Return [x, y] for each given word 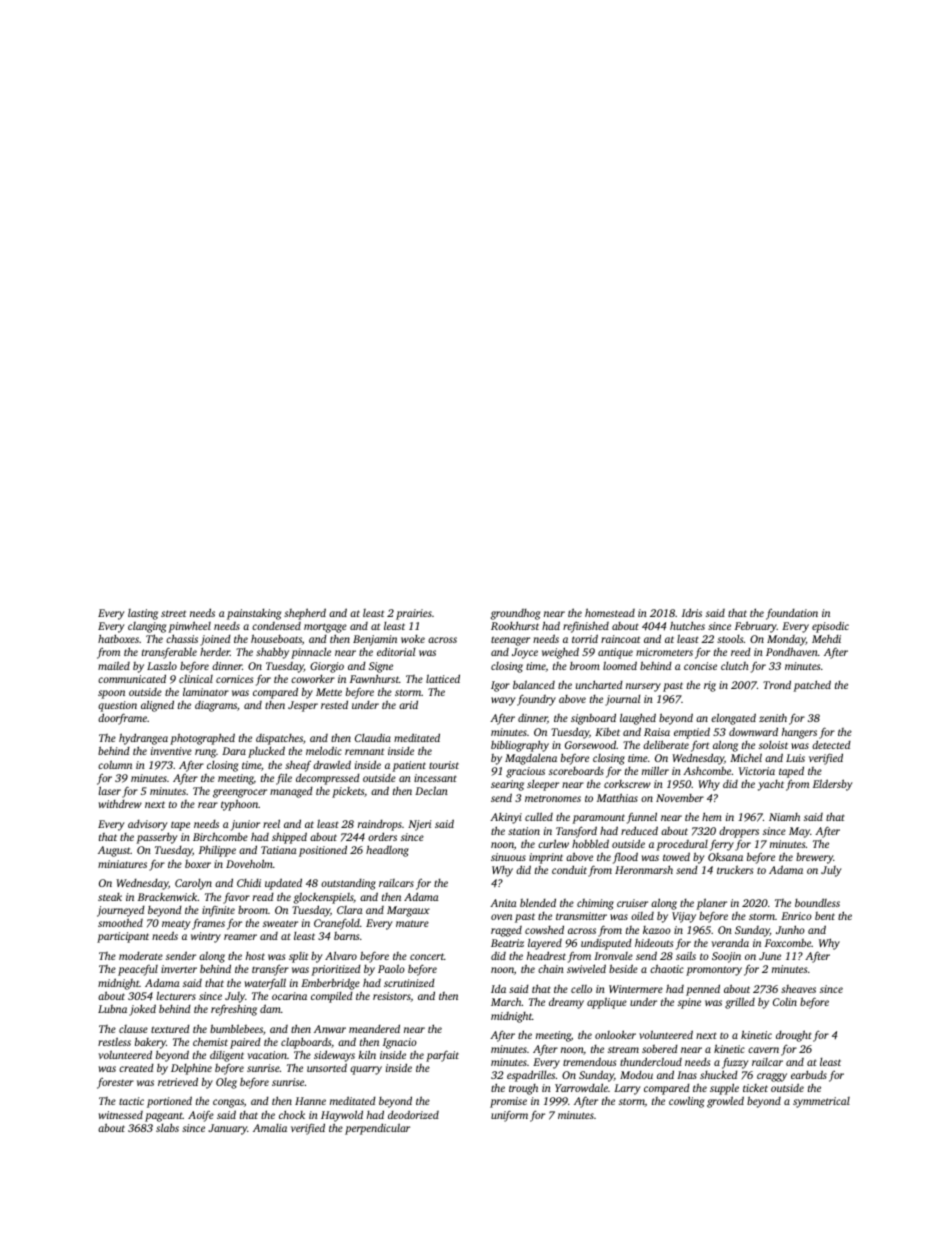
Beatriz [507, 943]
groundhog [515, 614]
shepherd [305, 614]
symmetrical [821, 1102]
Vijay [684, 917]
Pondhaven [792, 651]
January [227, 1129]
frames [208, 924]
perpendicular [377, 1129]
